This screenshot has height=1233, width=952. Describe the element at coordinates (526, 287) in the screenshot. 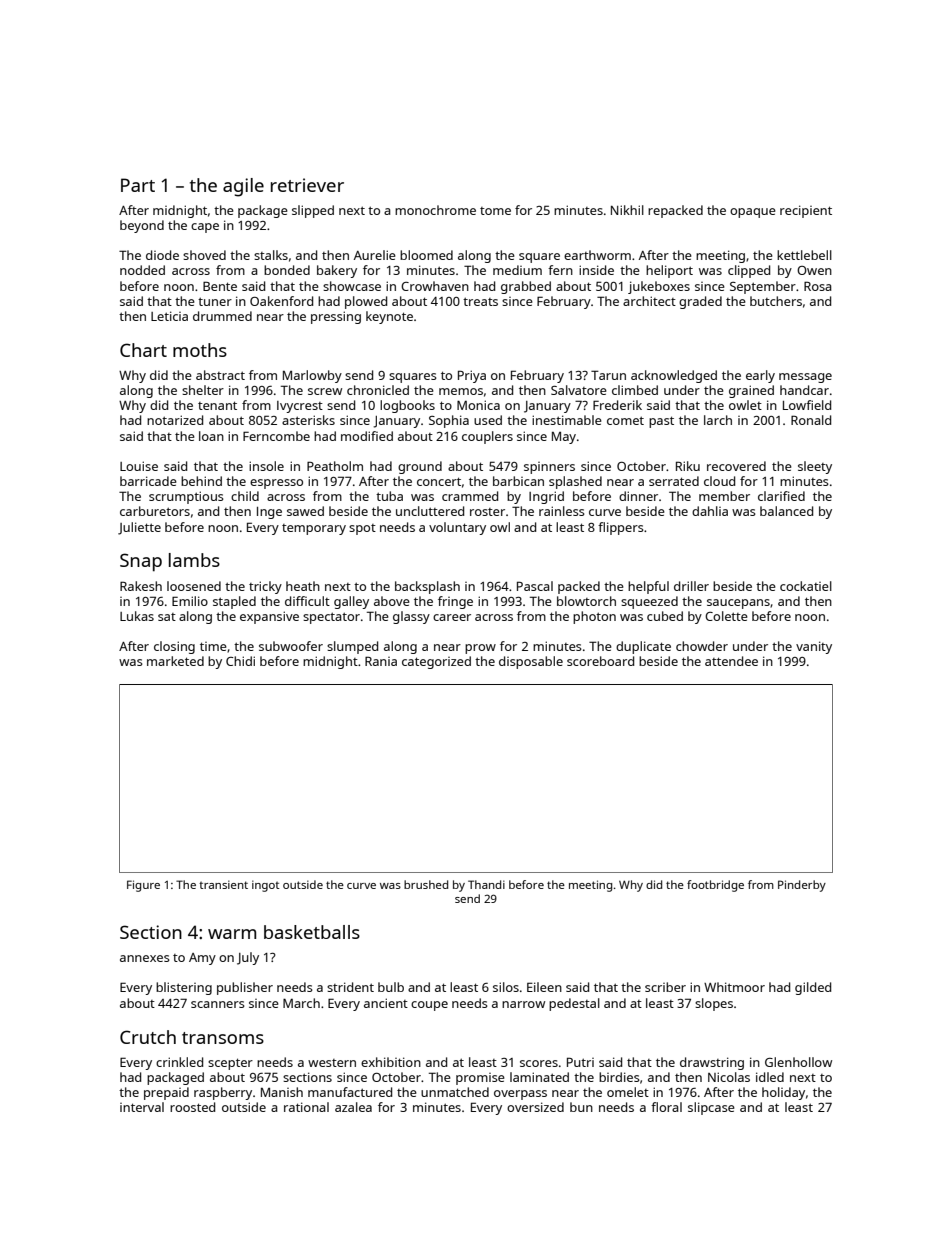

I see `grabbed` at that location.
